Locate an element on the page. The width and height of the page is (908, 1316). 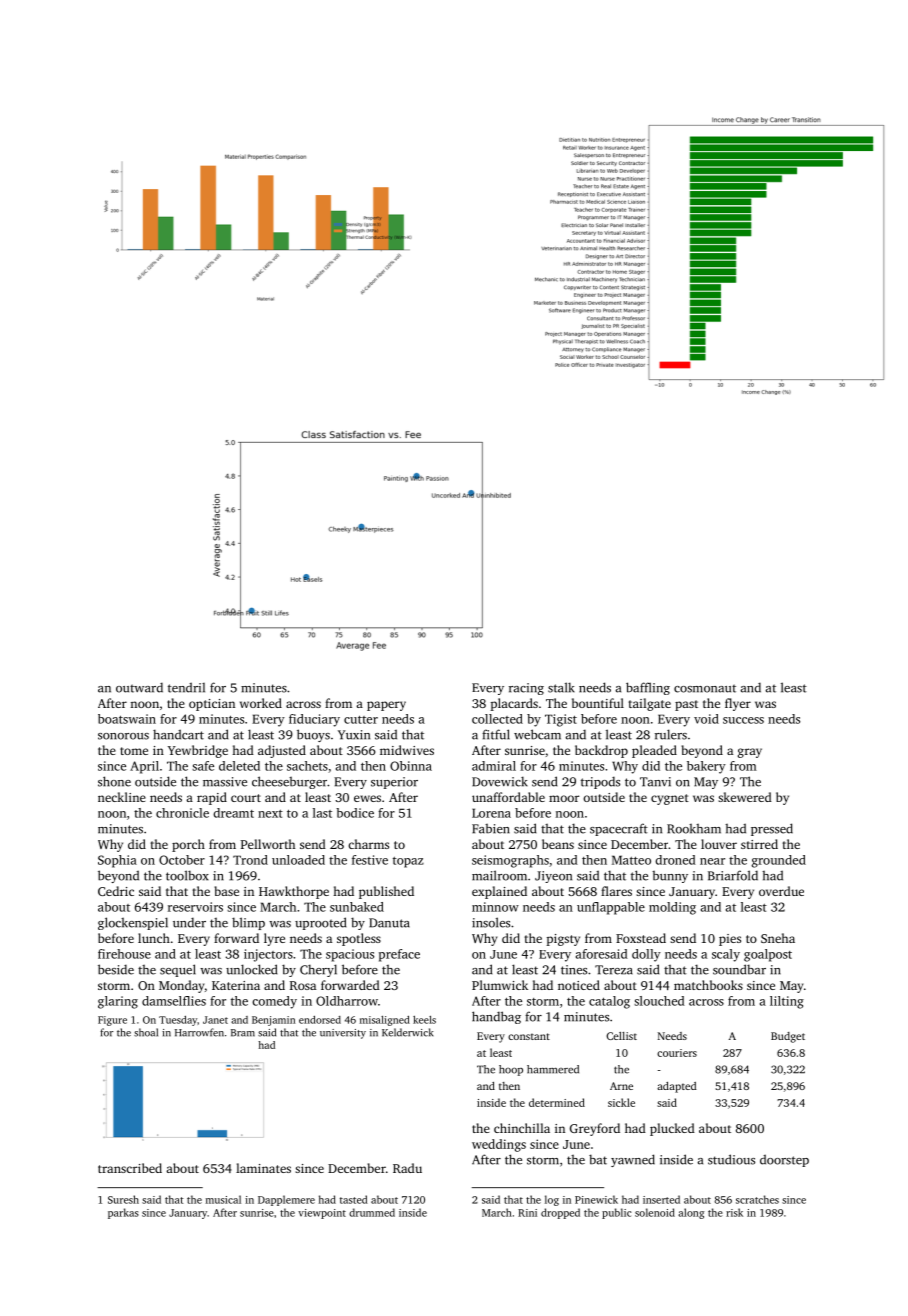
court is located at coordinates (246, 798).
